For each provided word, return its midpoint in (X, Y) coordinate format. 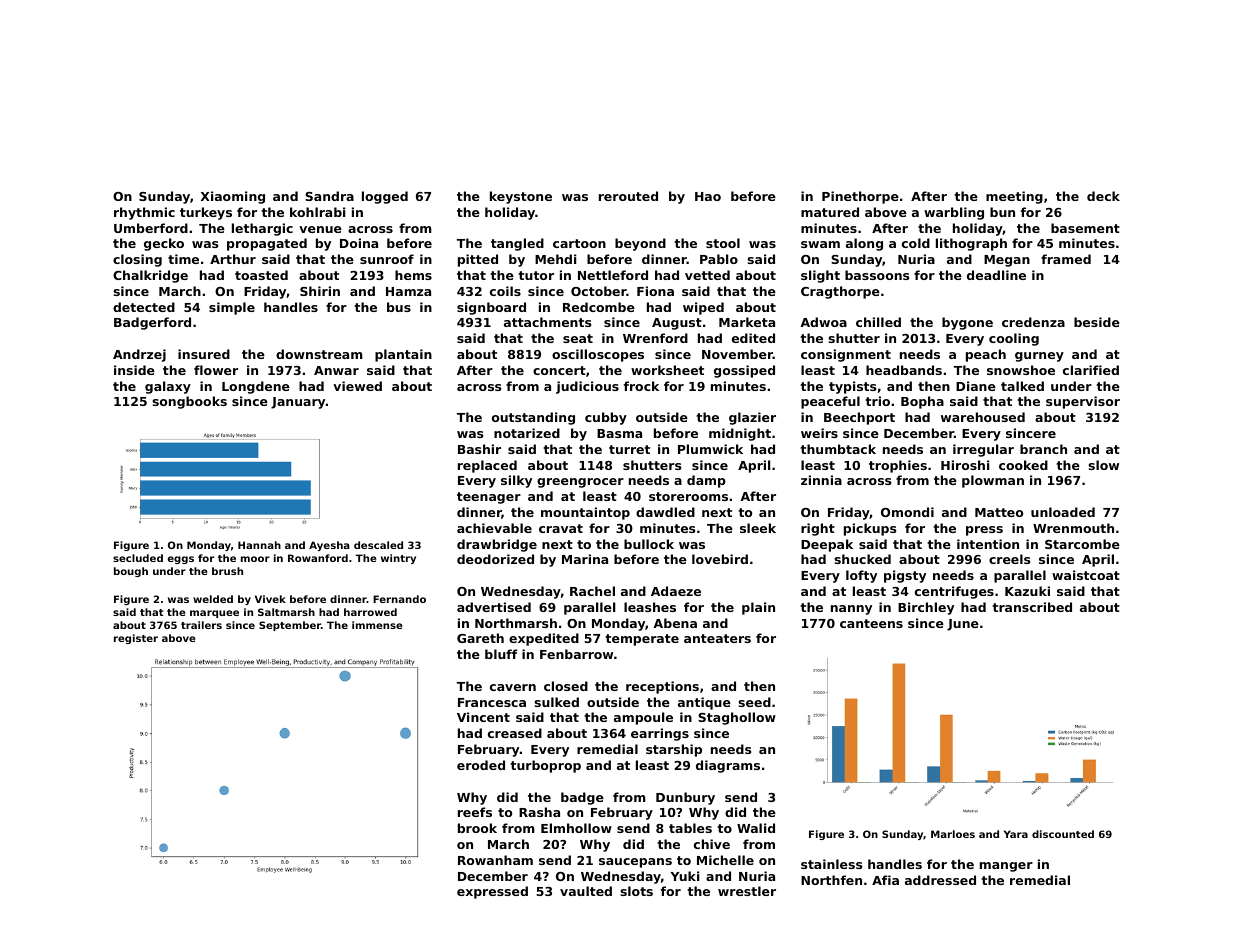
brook (477, 828)
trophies (898, 466)
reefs (475, 812)
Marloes (953, 834)
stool (723, 243)
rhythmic (144, 213)
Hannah (259, 545)
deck (1103, 196)
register (136, 639)
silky (516, 481)
